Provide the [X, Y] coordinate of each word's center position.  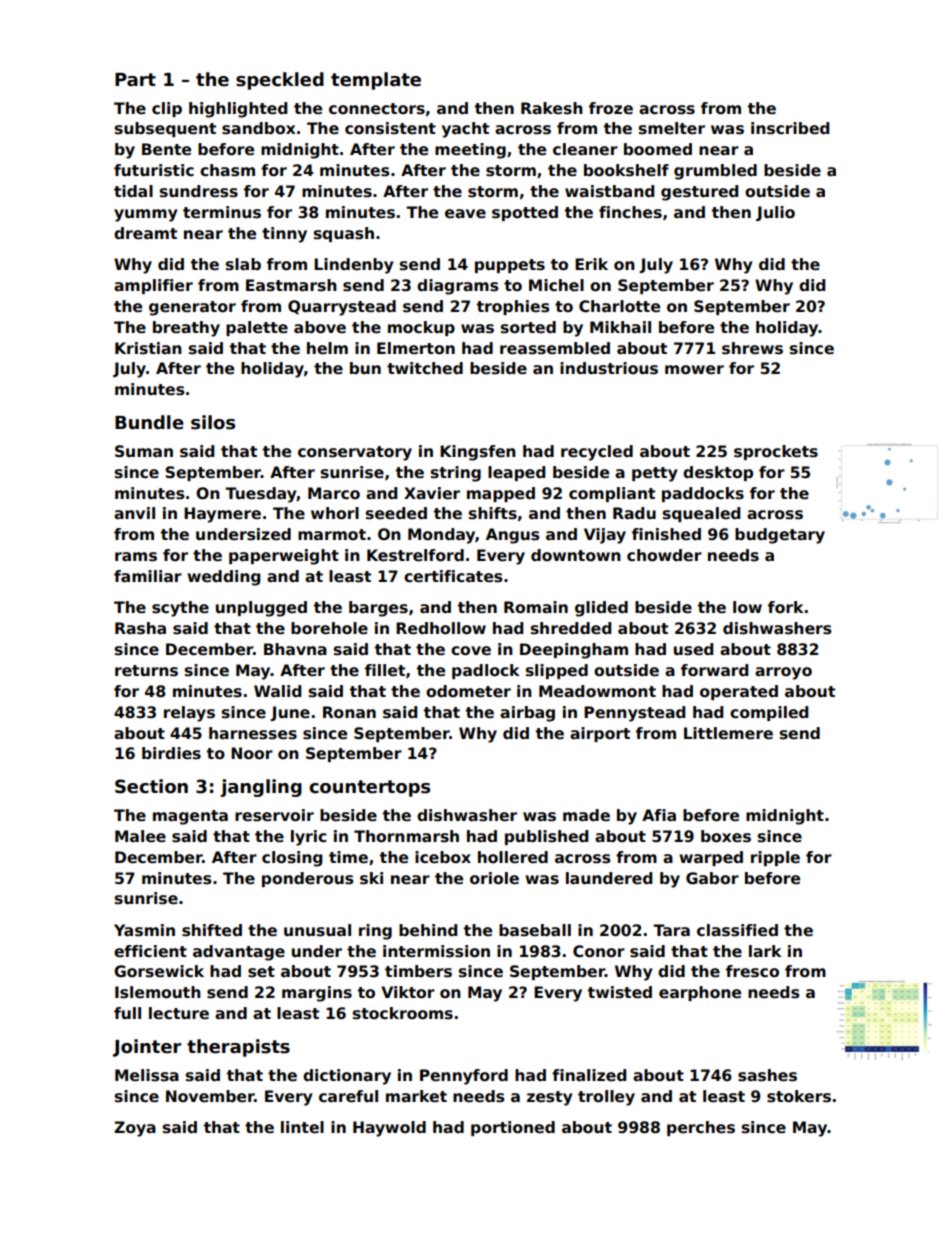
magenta [190, 817]
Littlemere [728, 733]
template [376, 81]
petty [654, 474]
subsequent [165, 129]
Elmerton [416, 348]
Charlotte [619, 306]
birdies [171, 753]
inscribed [790, 128]
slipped [557, 671]
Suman [144, 451]
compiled [769, 713]
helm [327, 348]
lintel [302, 1127]
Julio [775, 213]
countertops [369, 788]
